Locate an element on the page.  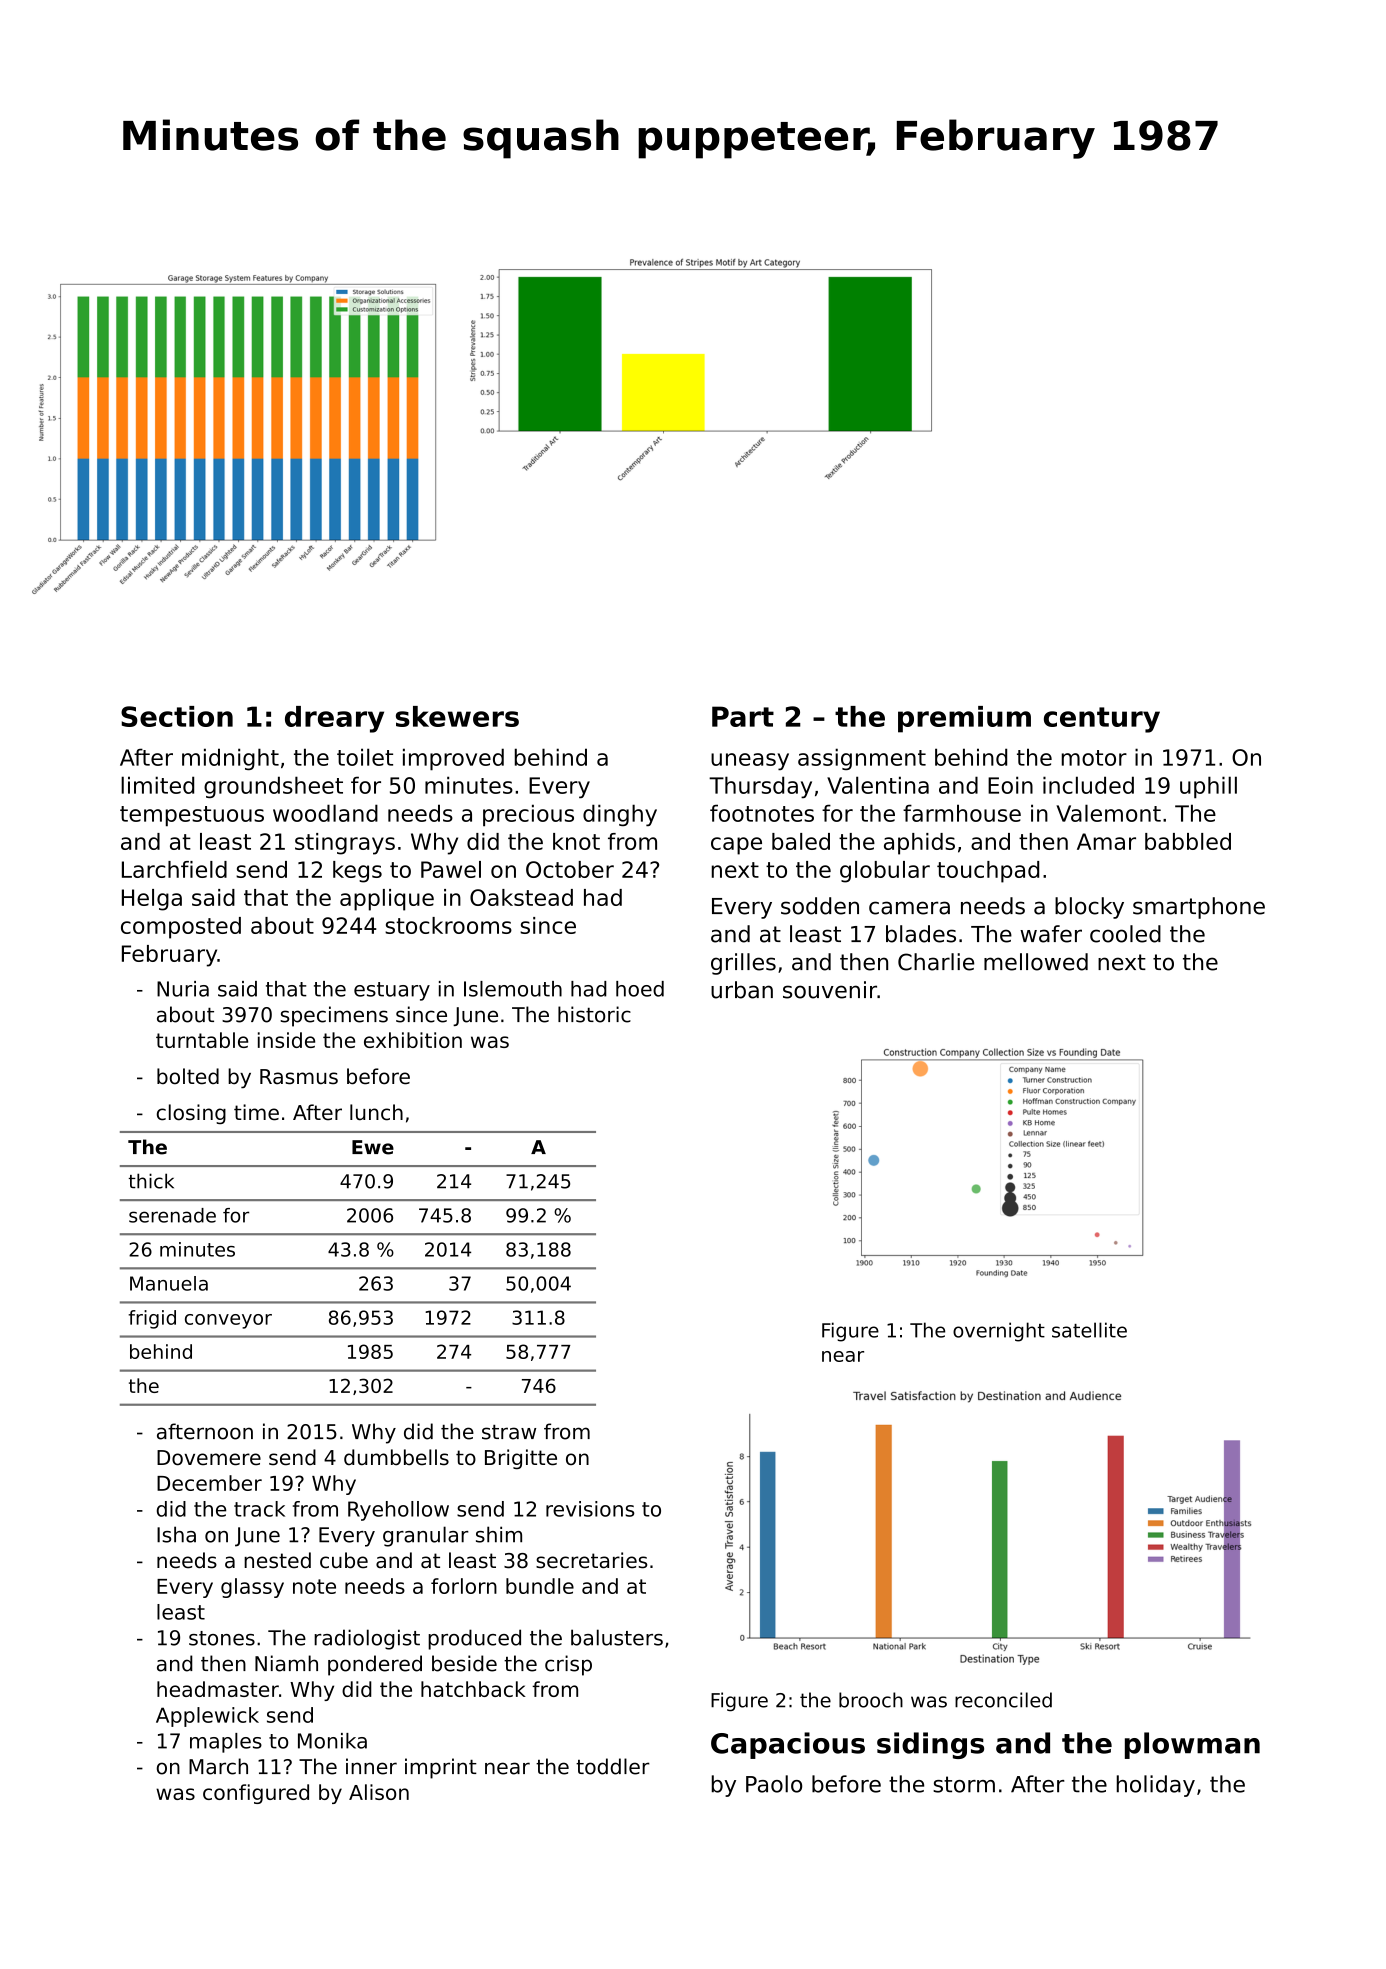
Larchfield is located at coordinates (174, 869).
